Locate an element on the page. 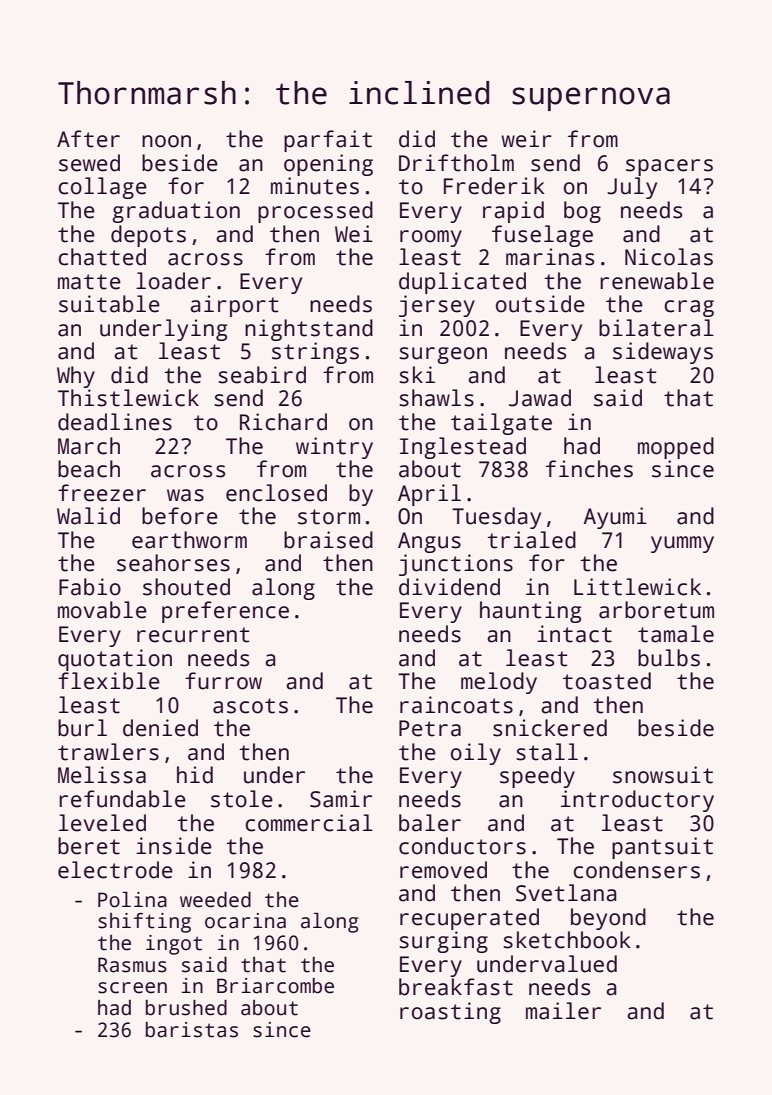  bulbs is located at coordinates (669, 658).
